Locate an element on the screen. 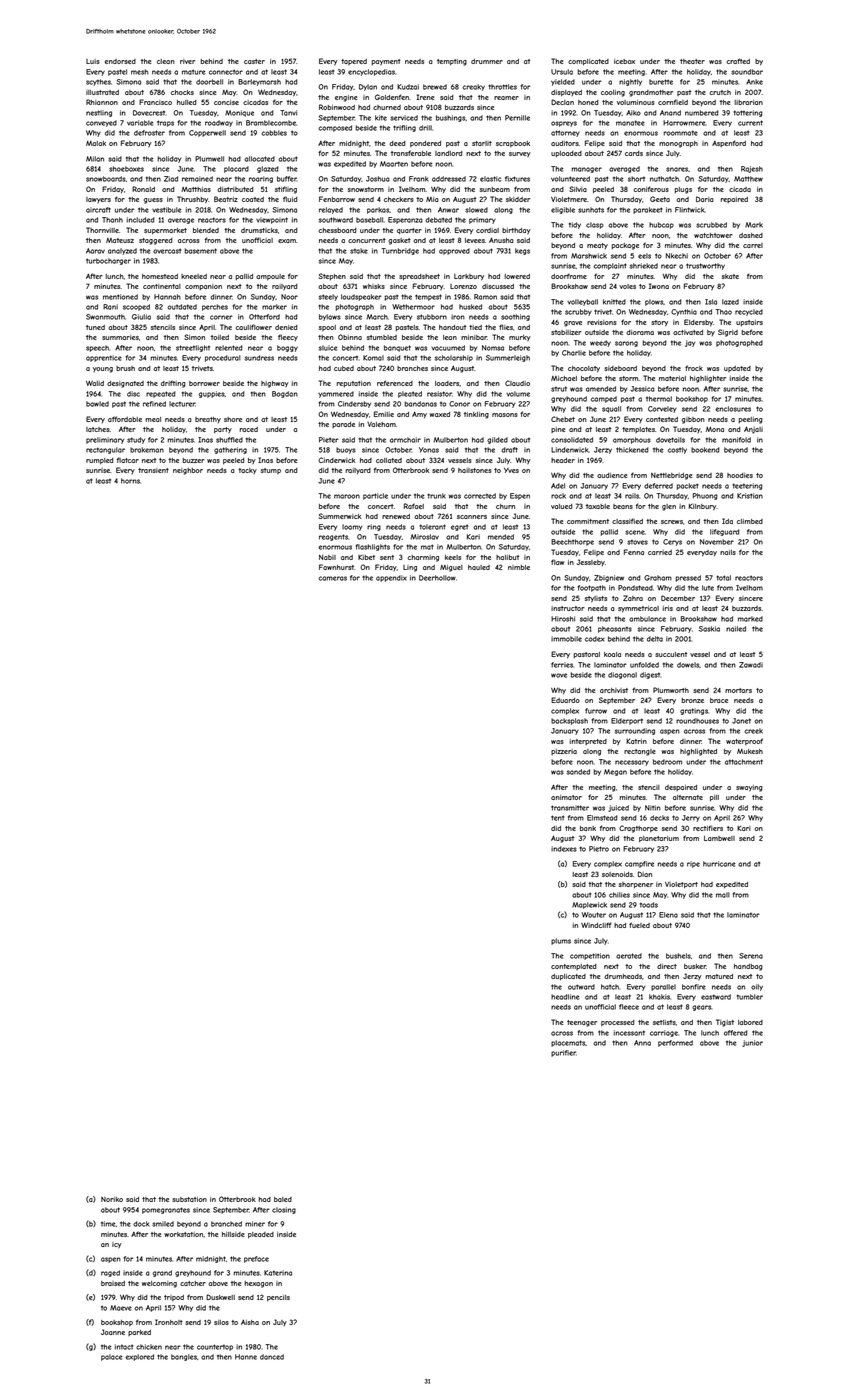  hurricane is located at coordinates (719, 864).
